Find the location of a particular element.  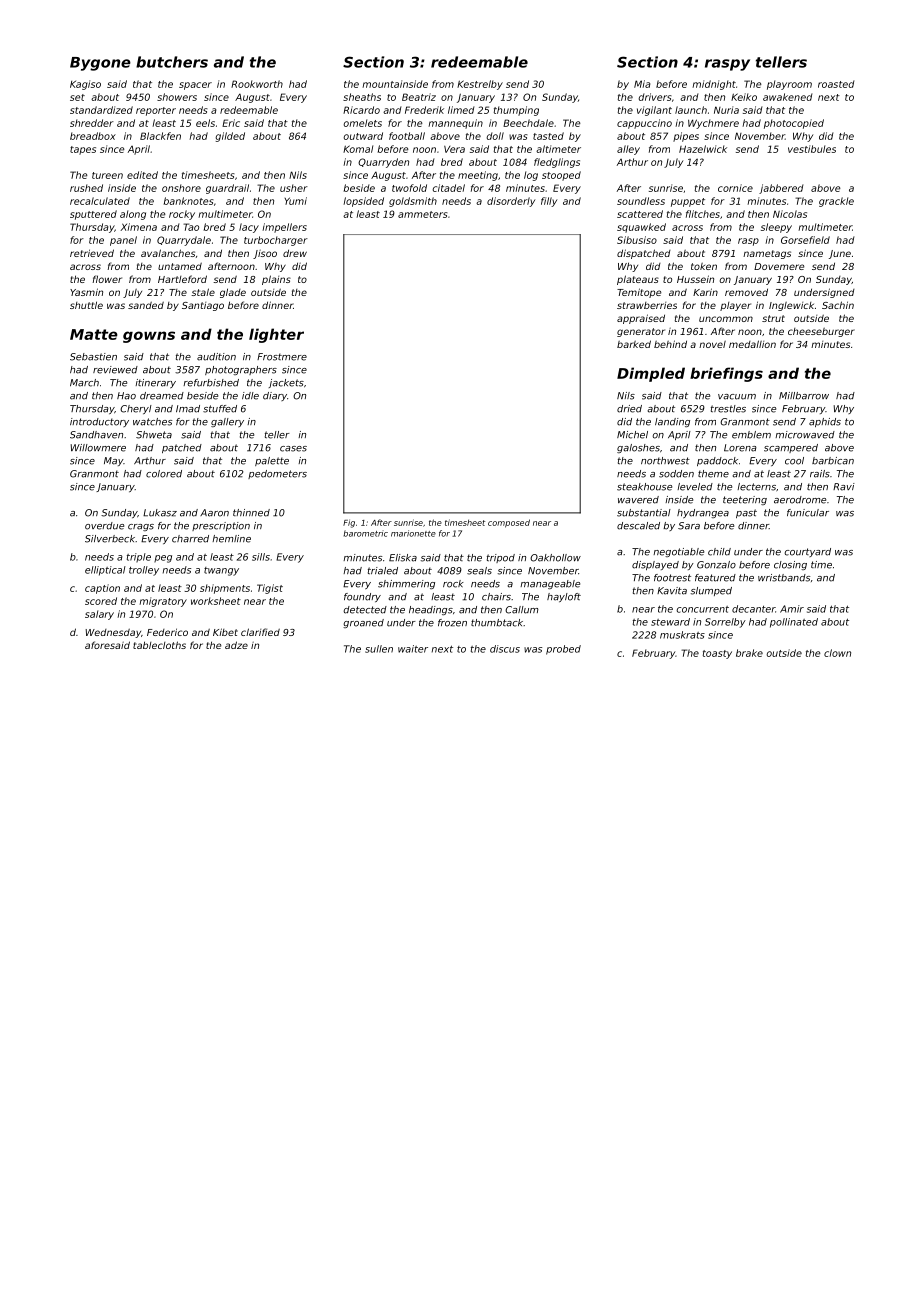

fledglings is located at coordinates (557, 163).
